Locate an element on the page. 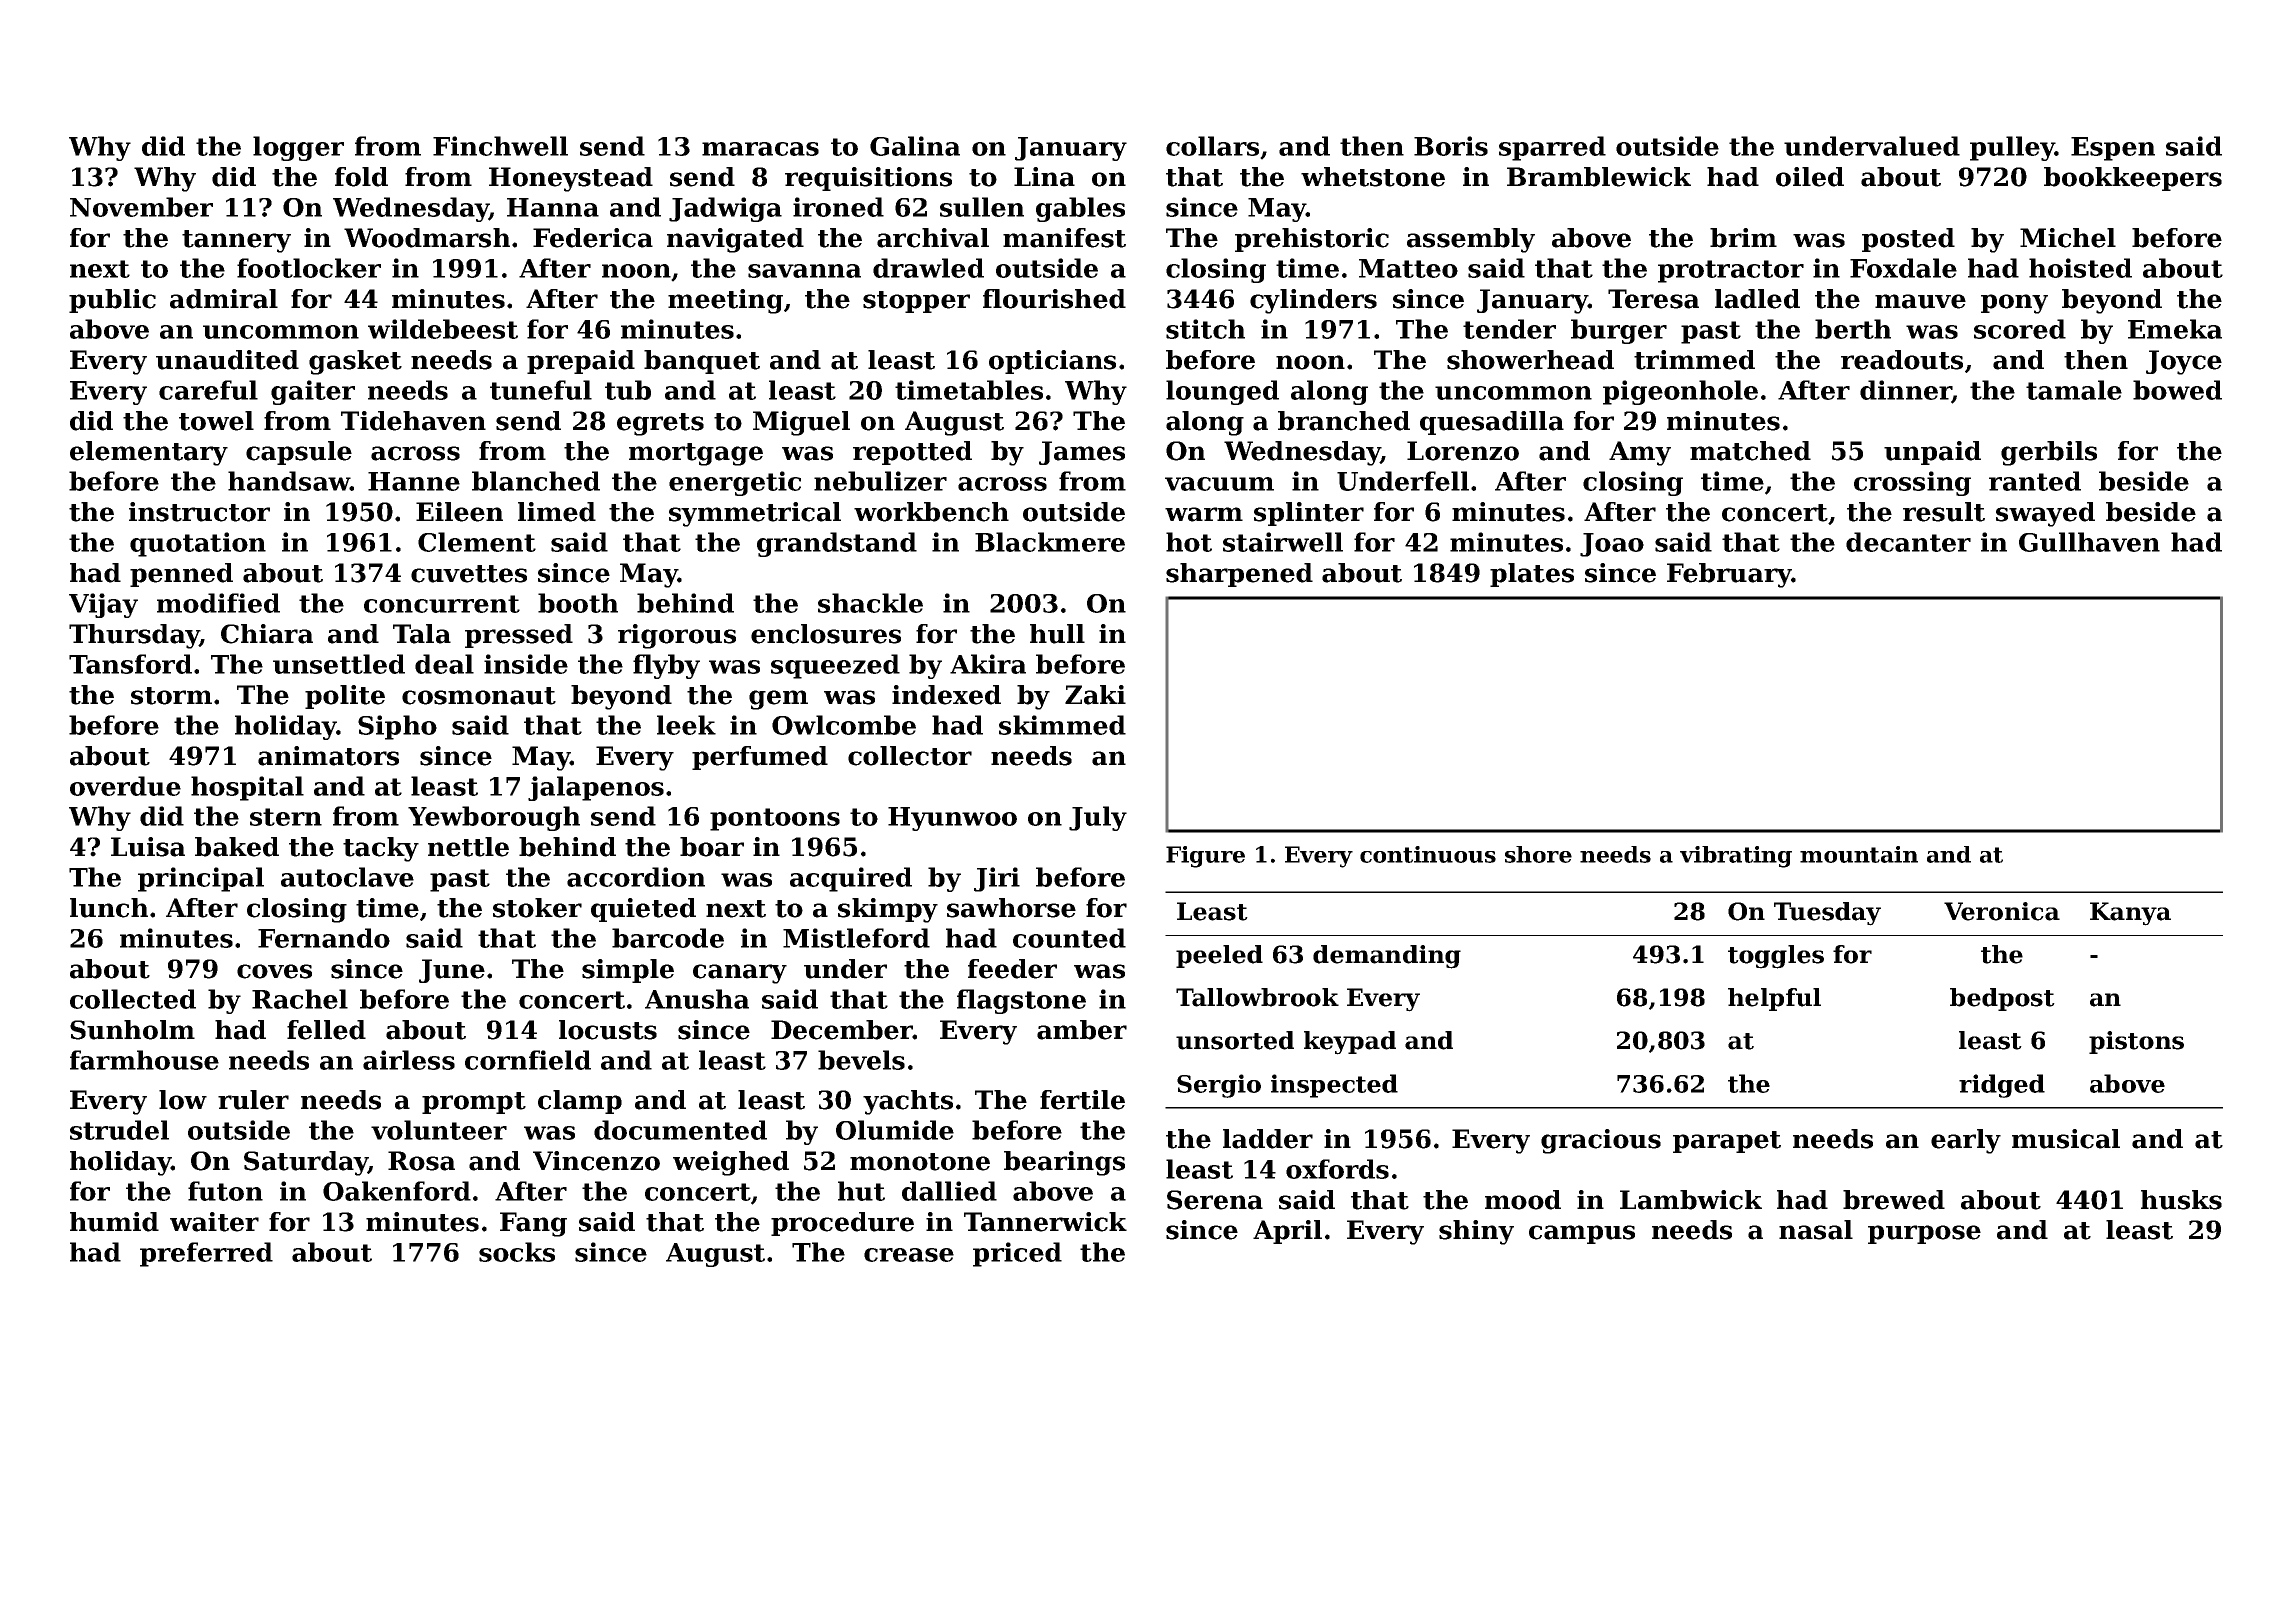 This document has height=1620, width=2292. vibrating is located at coordinates (1736, 857).
